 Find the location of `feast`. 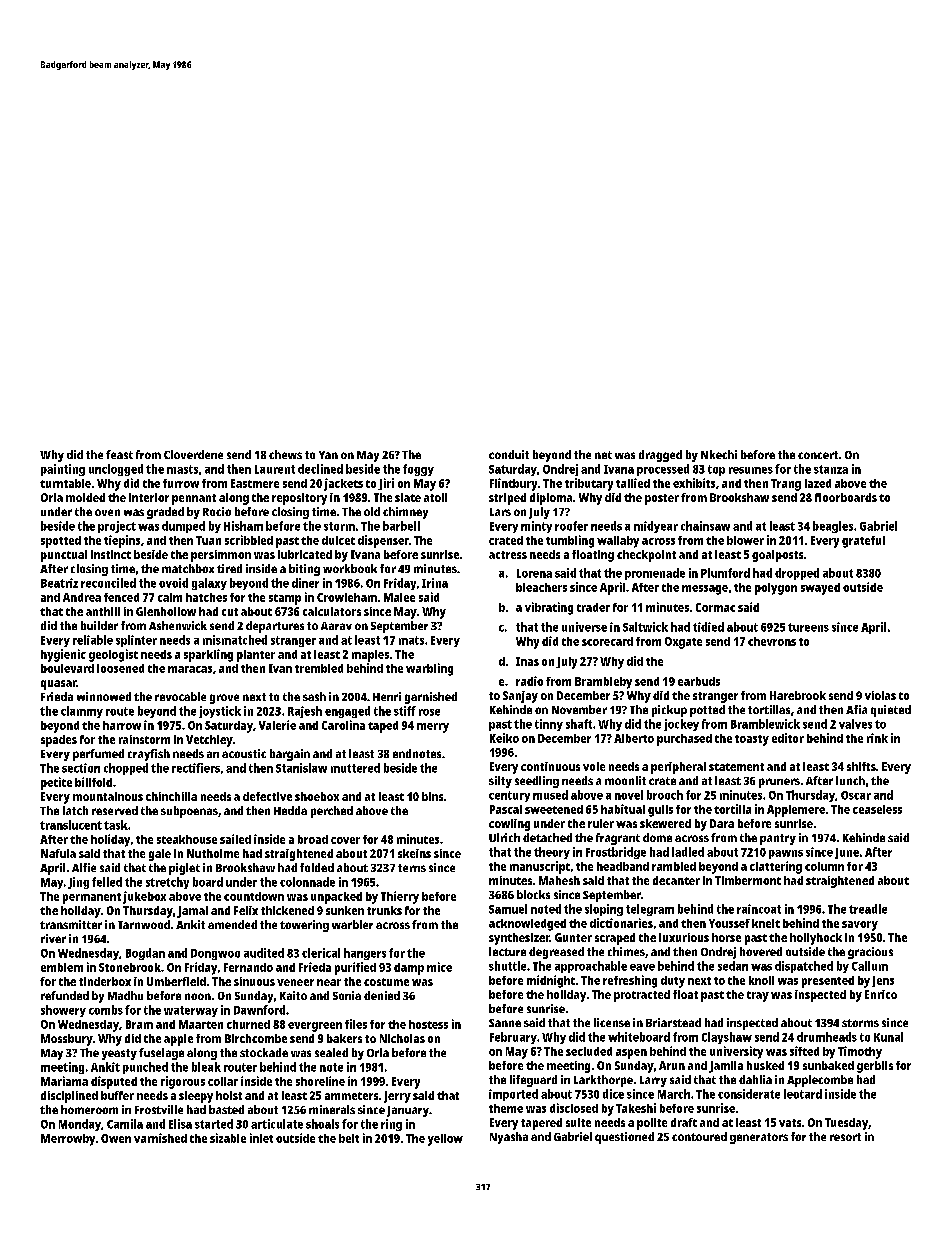

feast is located at coordinates (119, 454).
